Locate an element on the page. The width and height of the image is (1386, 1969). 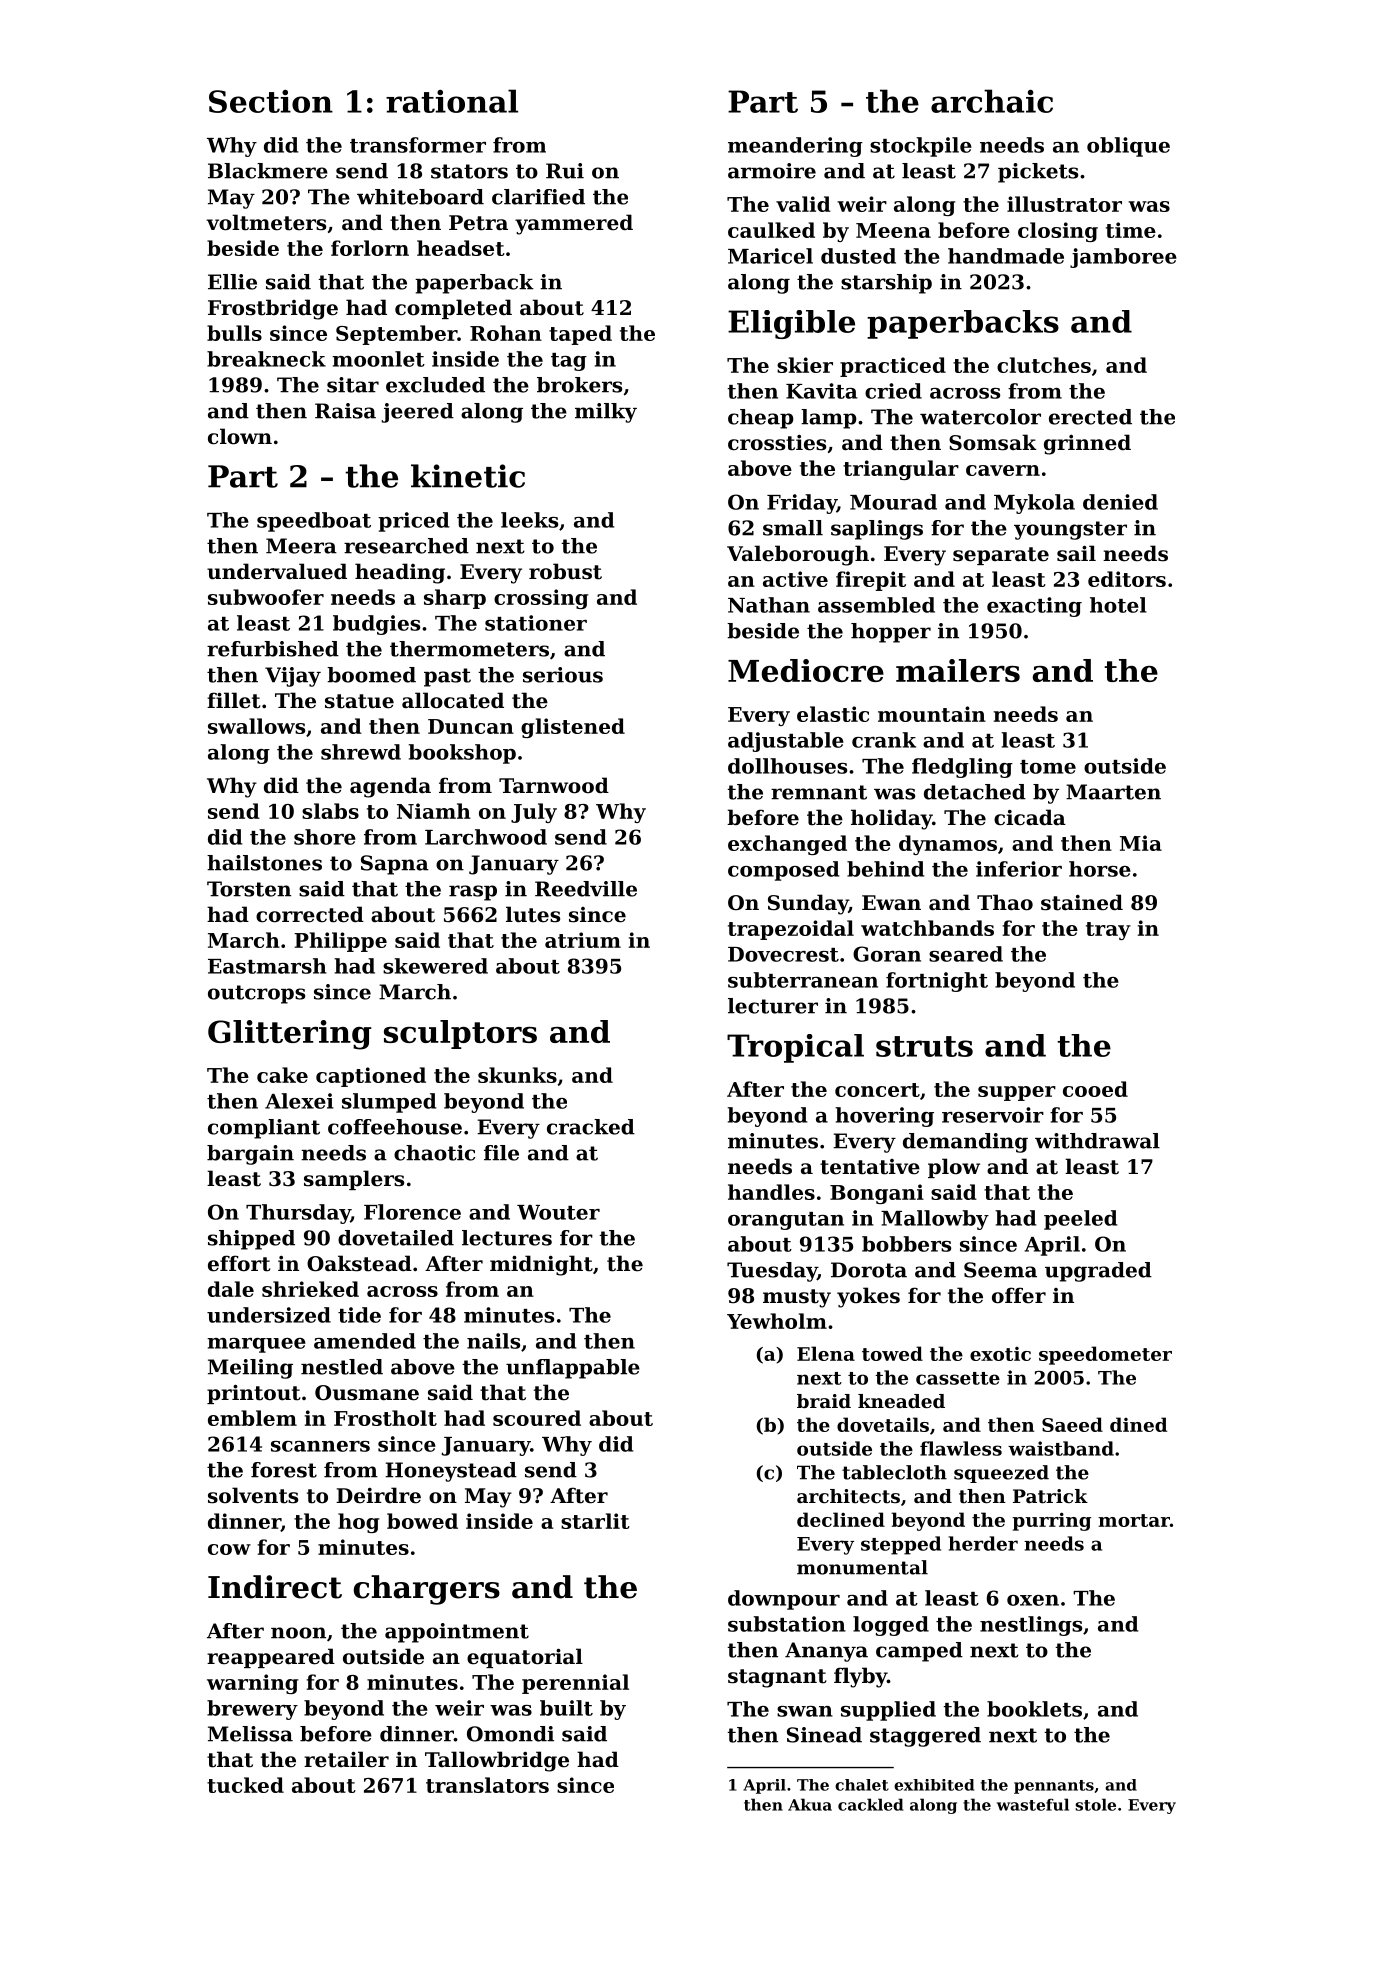
youngster is located at coordinates (1070, 530).
